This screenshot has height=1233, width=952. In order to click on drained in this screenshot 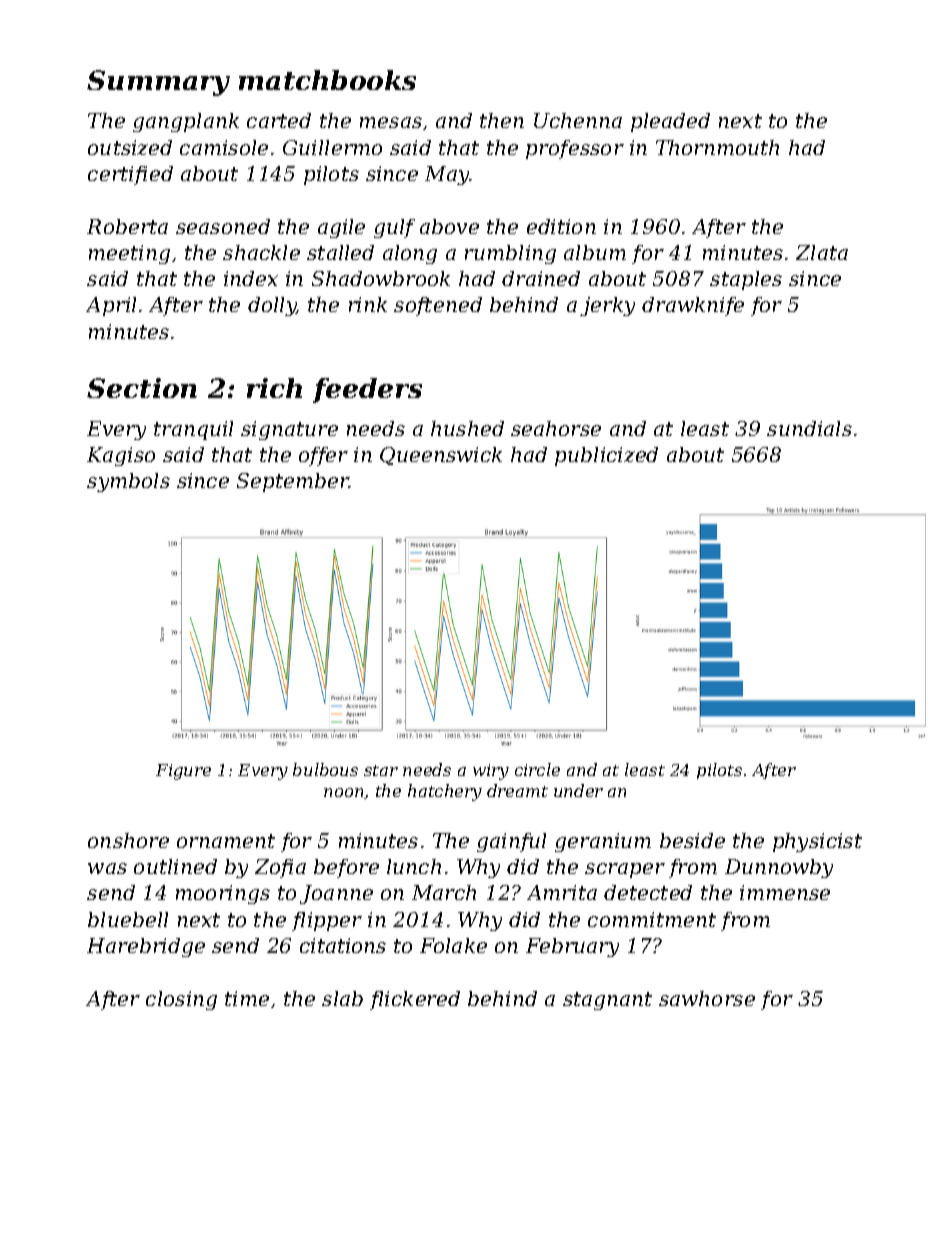, I will do `click(541, 278)`.
